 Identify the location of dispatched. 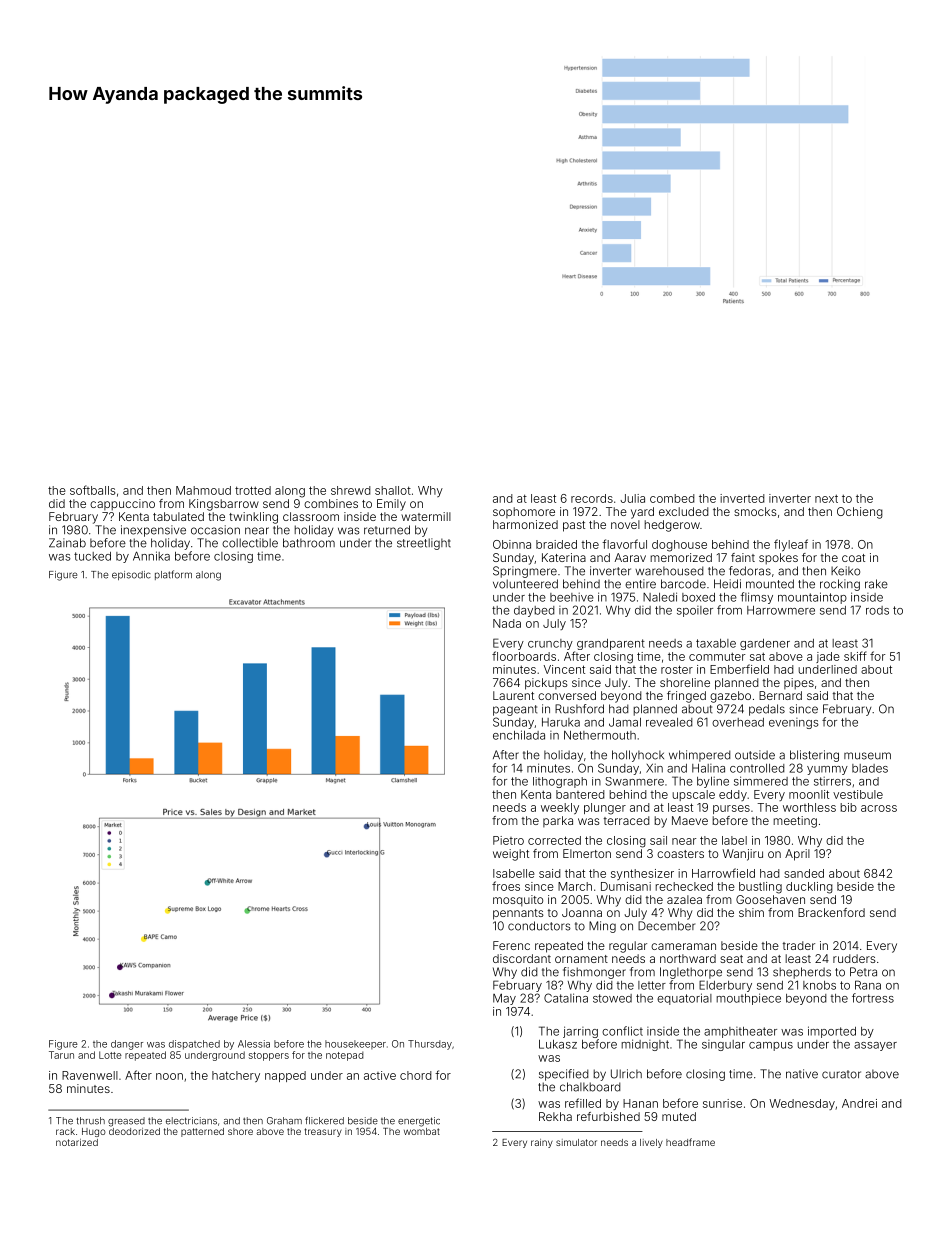
(194, 1045).
